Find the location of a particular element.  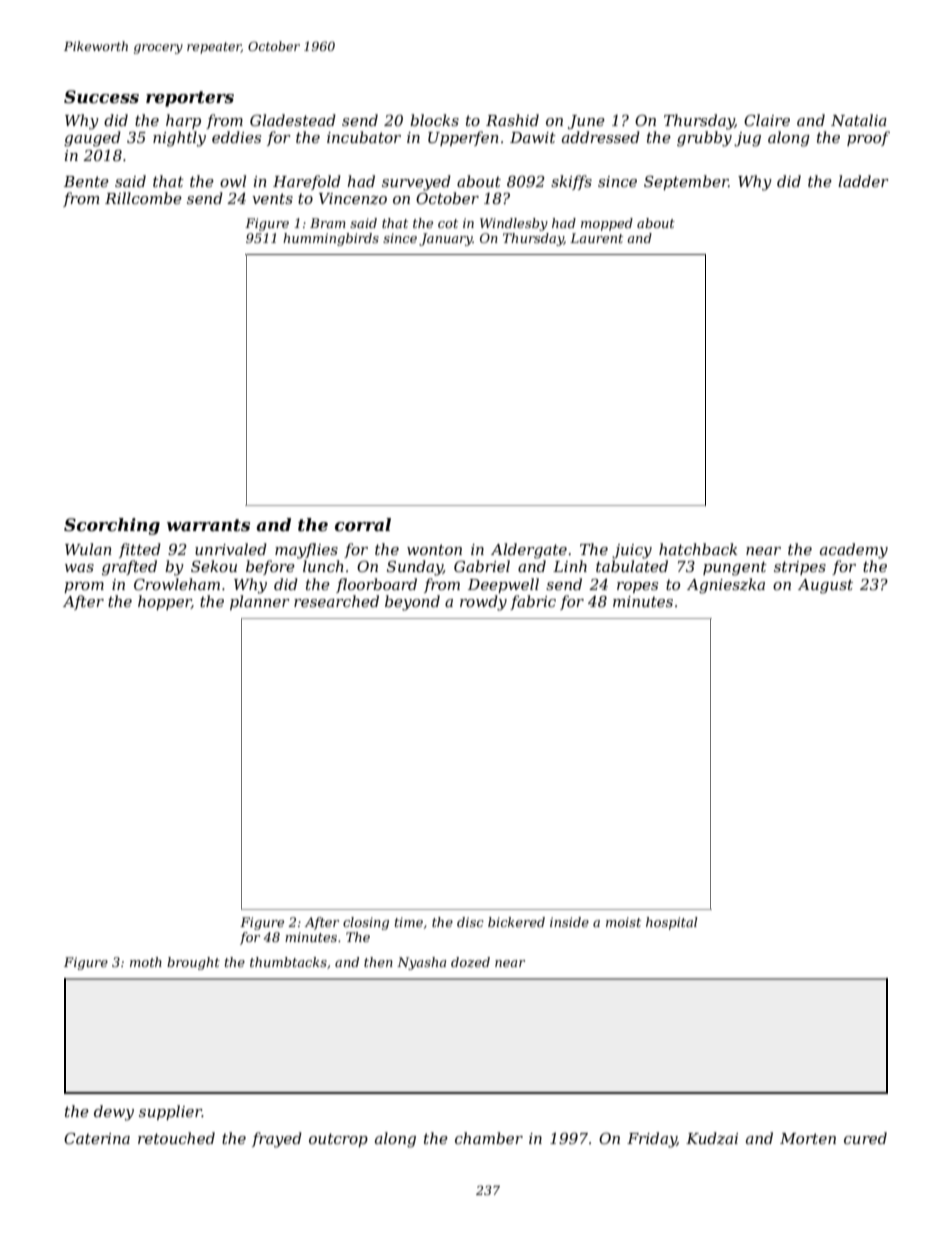

grubby is located at coordinates (704, 139).
